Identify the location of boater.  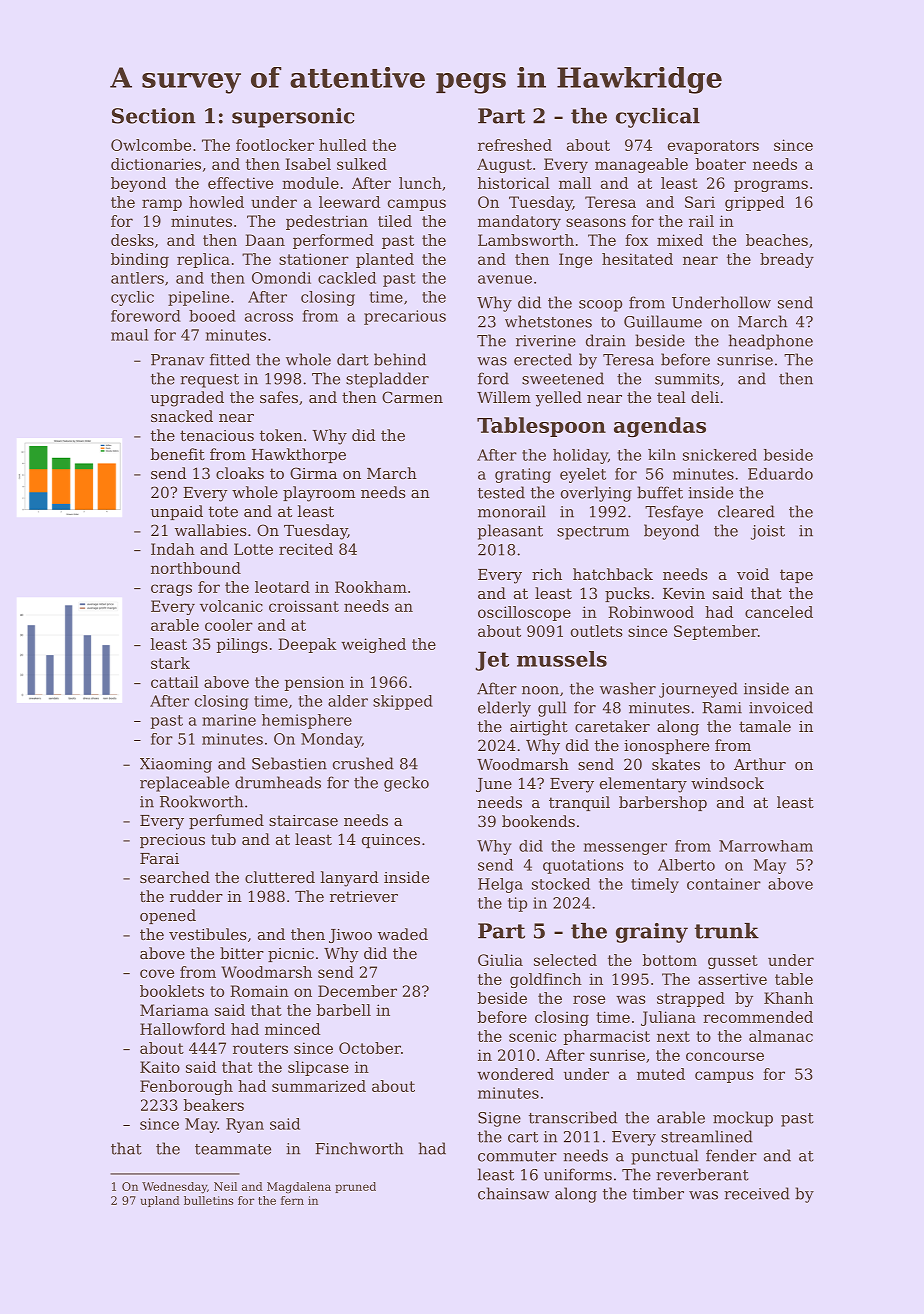
(721, 164).
